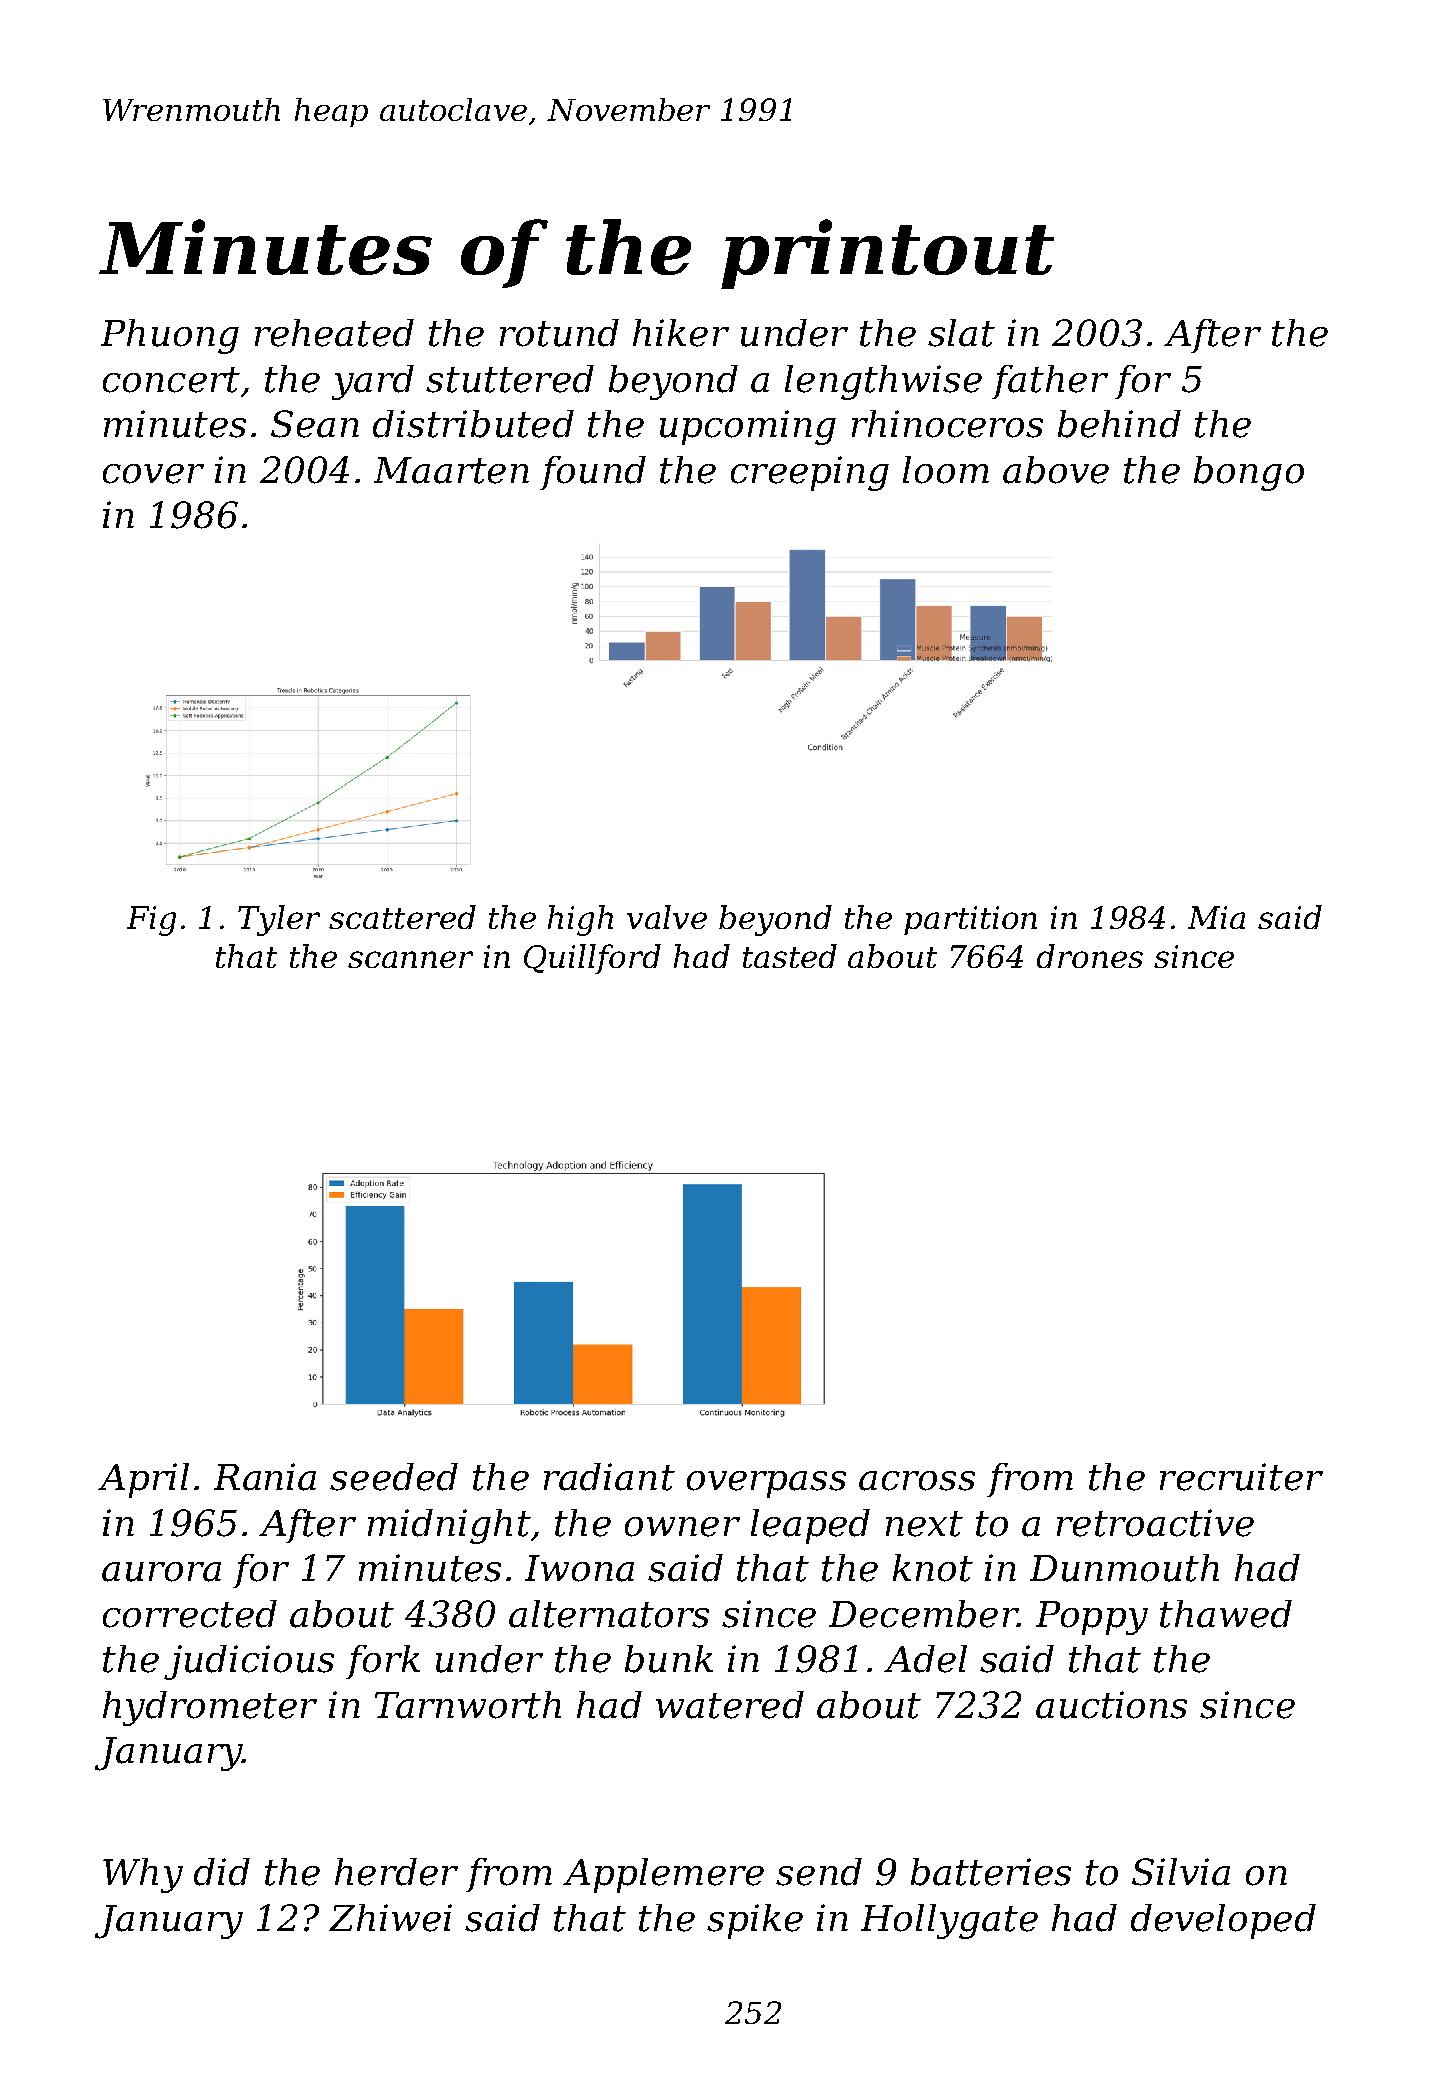  What do you see at coordinates (279, 920) in the screenshot?
I see `Tyler` at bounding box center [279, 920].
